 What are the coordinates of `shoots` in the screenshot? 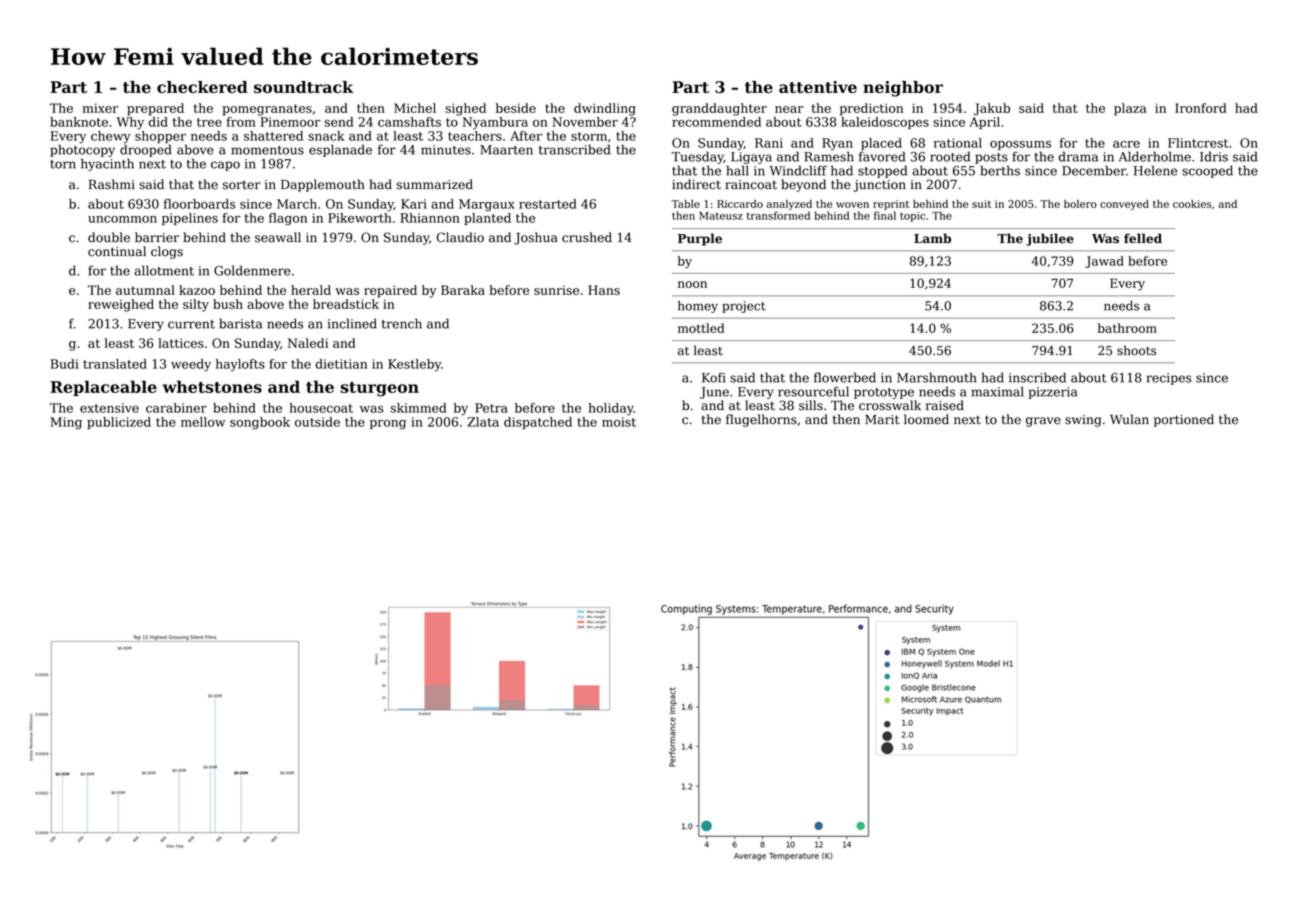 It's located at (1136, 350).
